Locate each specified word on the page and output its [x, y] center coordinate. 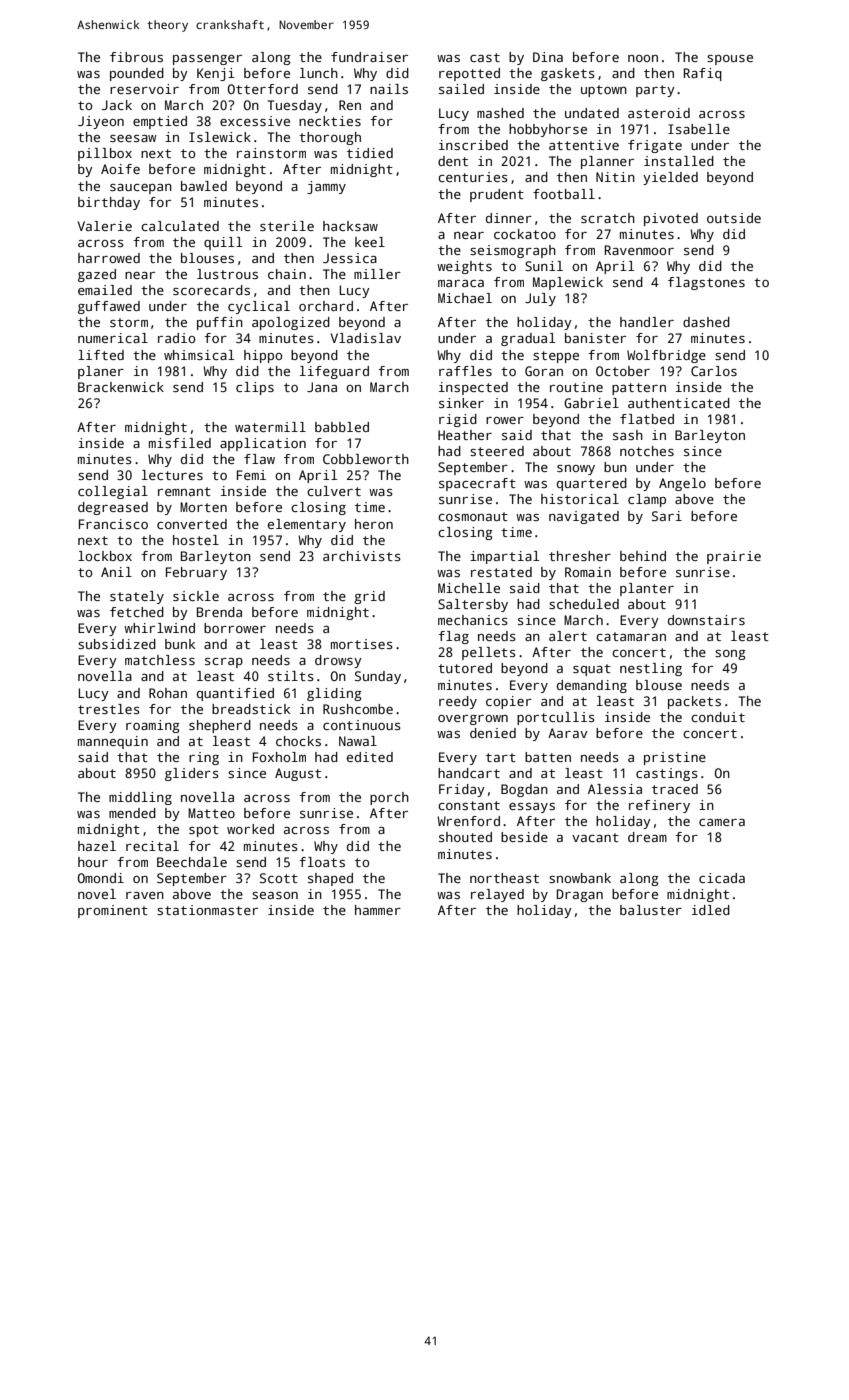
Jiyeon [101, 122]
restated [501, 572]
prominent [113, 911]
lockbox [105, 556]
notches [647, 451]
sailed [461, 89]
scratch [608, 218]
